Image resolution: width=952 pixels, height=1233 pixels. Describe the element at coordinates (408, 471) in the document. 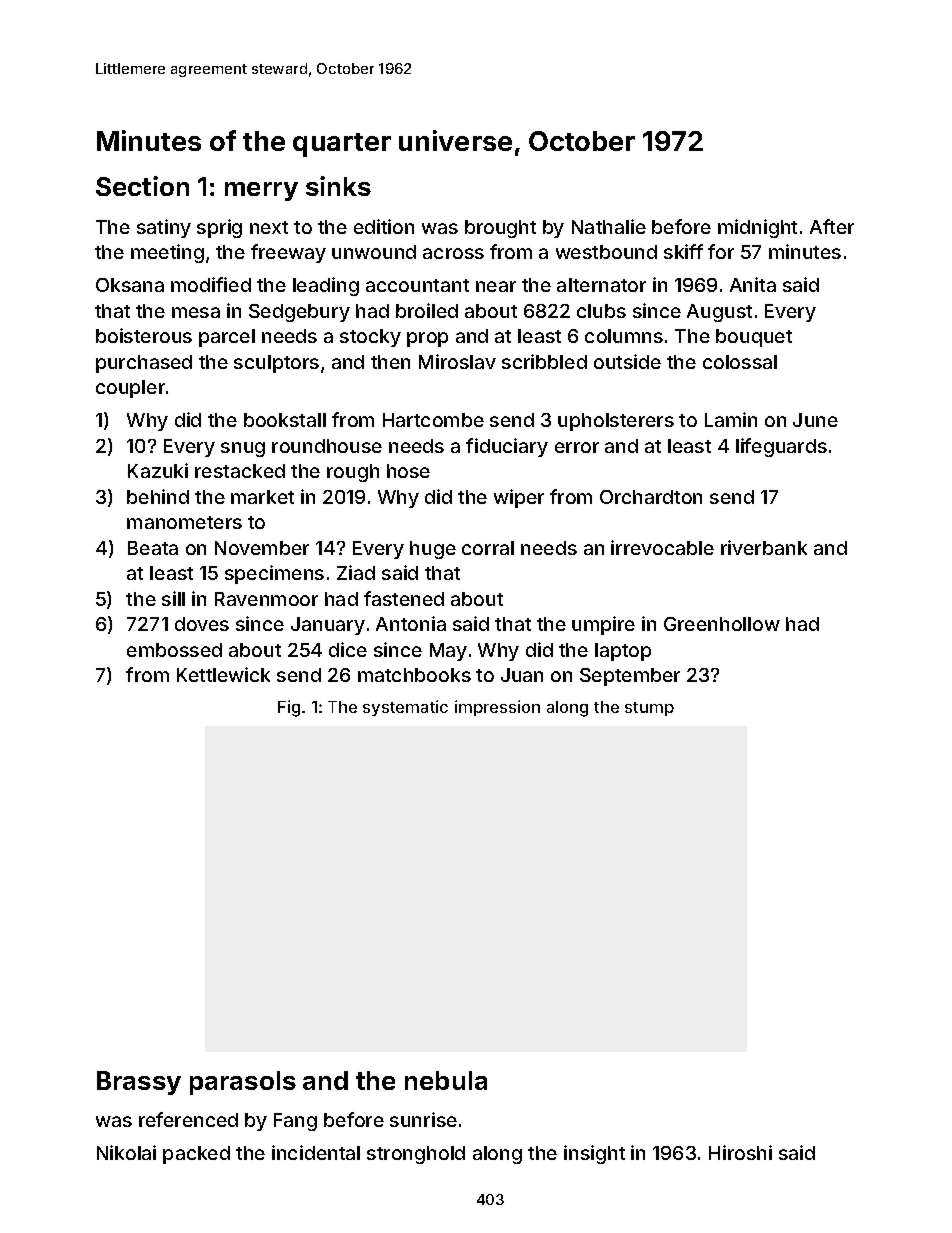

I see `hose` at that location.
